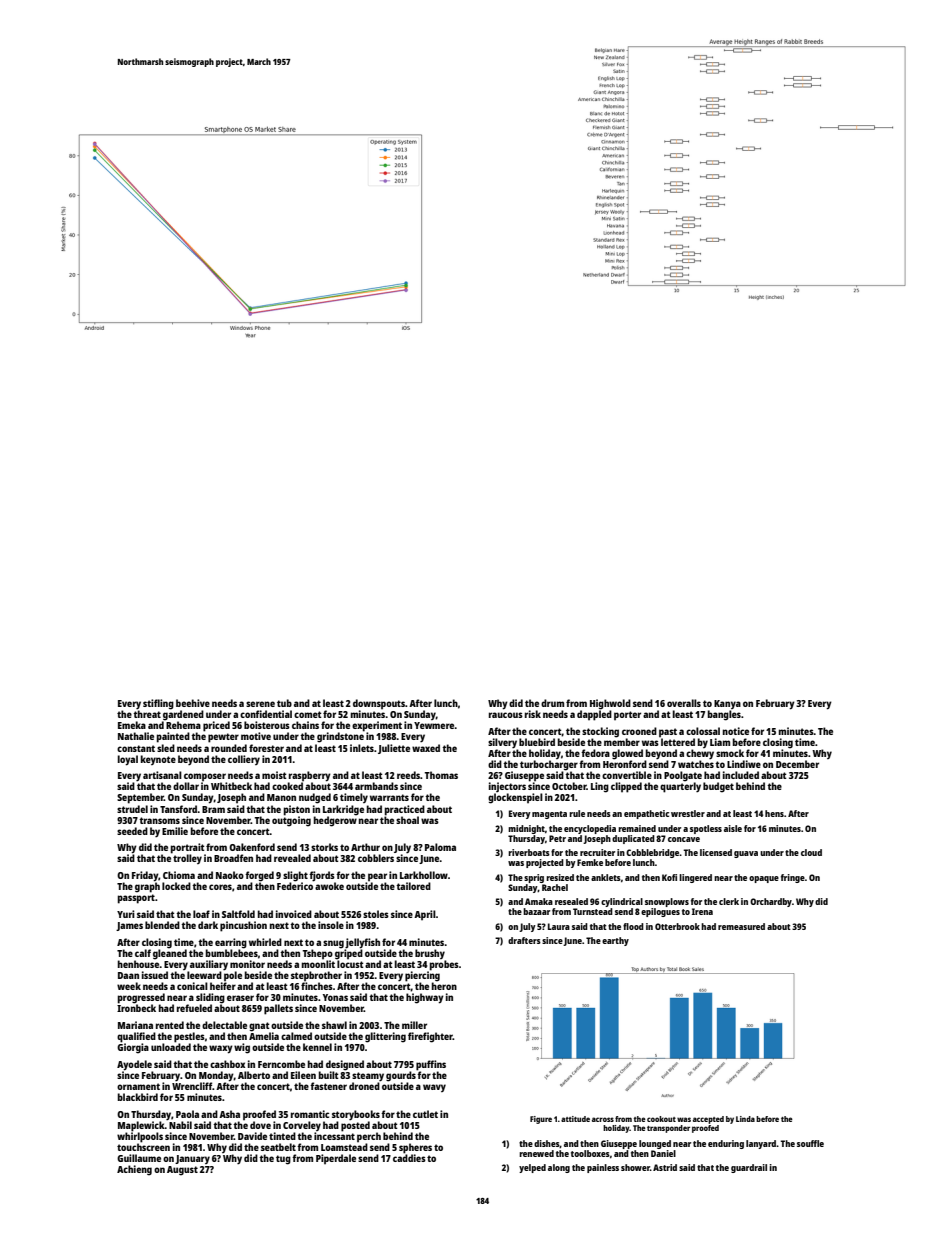 Image resolution: width=952 pixels, height=1233 pixels. I want to click on tailored, so click(413, 886).
